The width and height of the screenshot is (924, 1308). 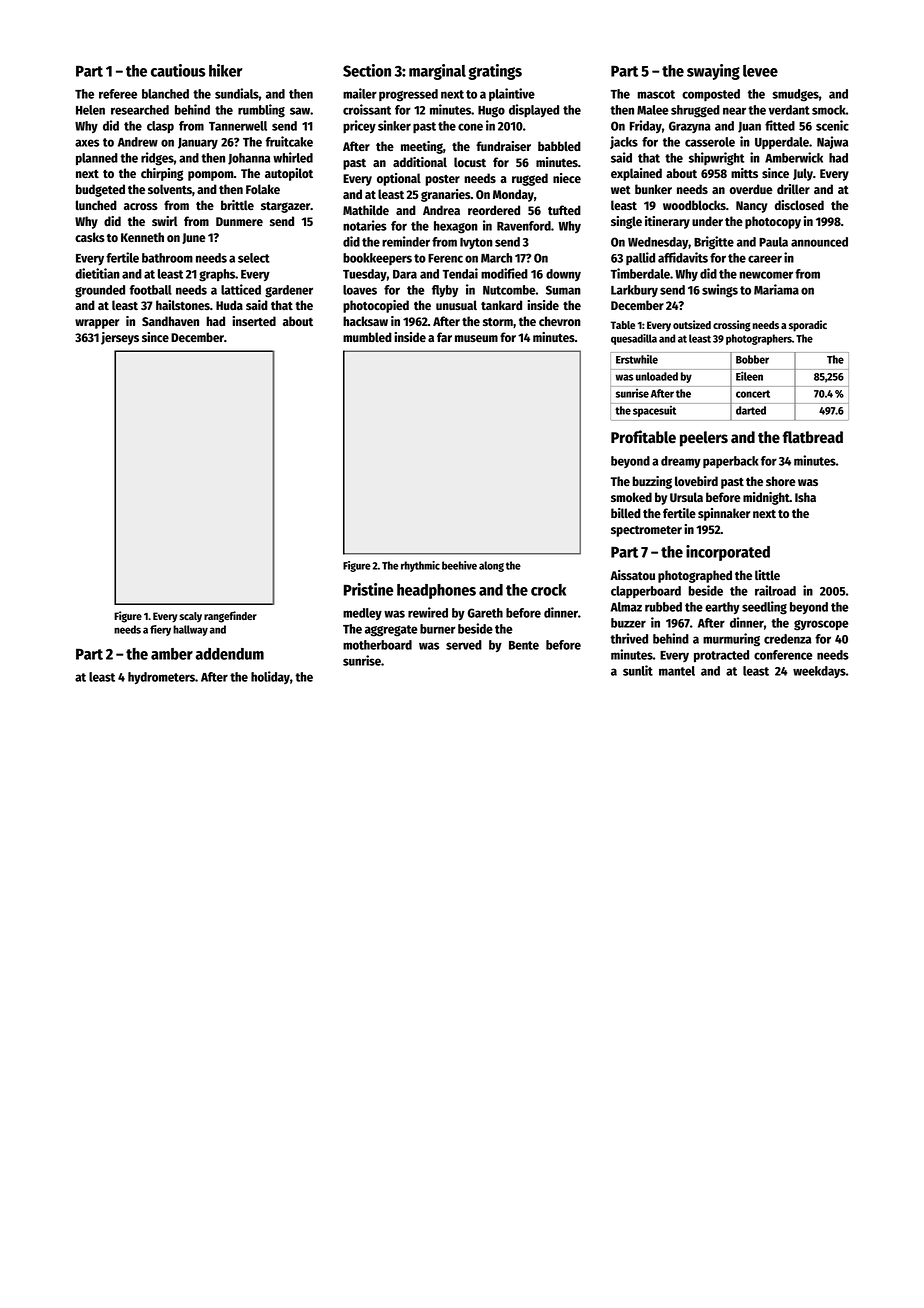 What do you see at coordinates (692, 324) in the screenshot?
I see `outsized` at bounding box center [692, 324].
